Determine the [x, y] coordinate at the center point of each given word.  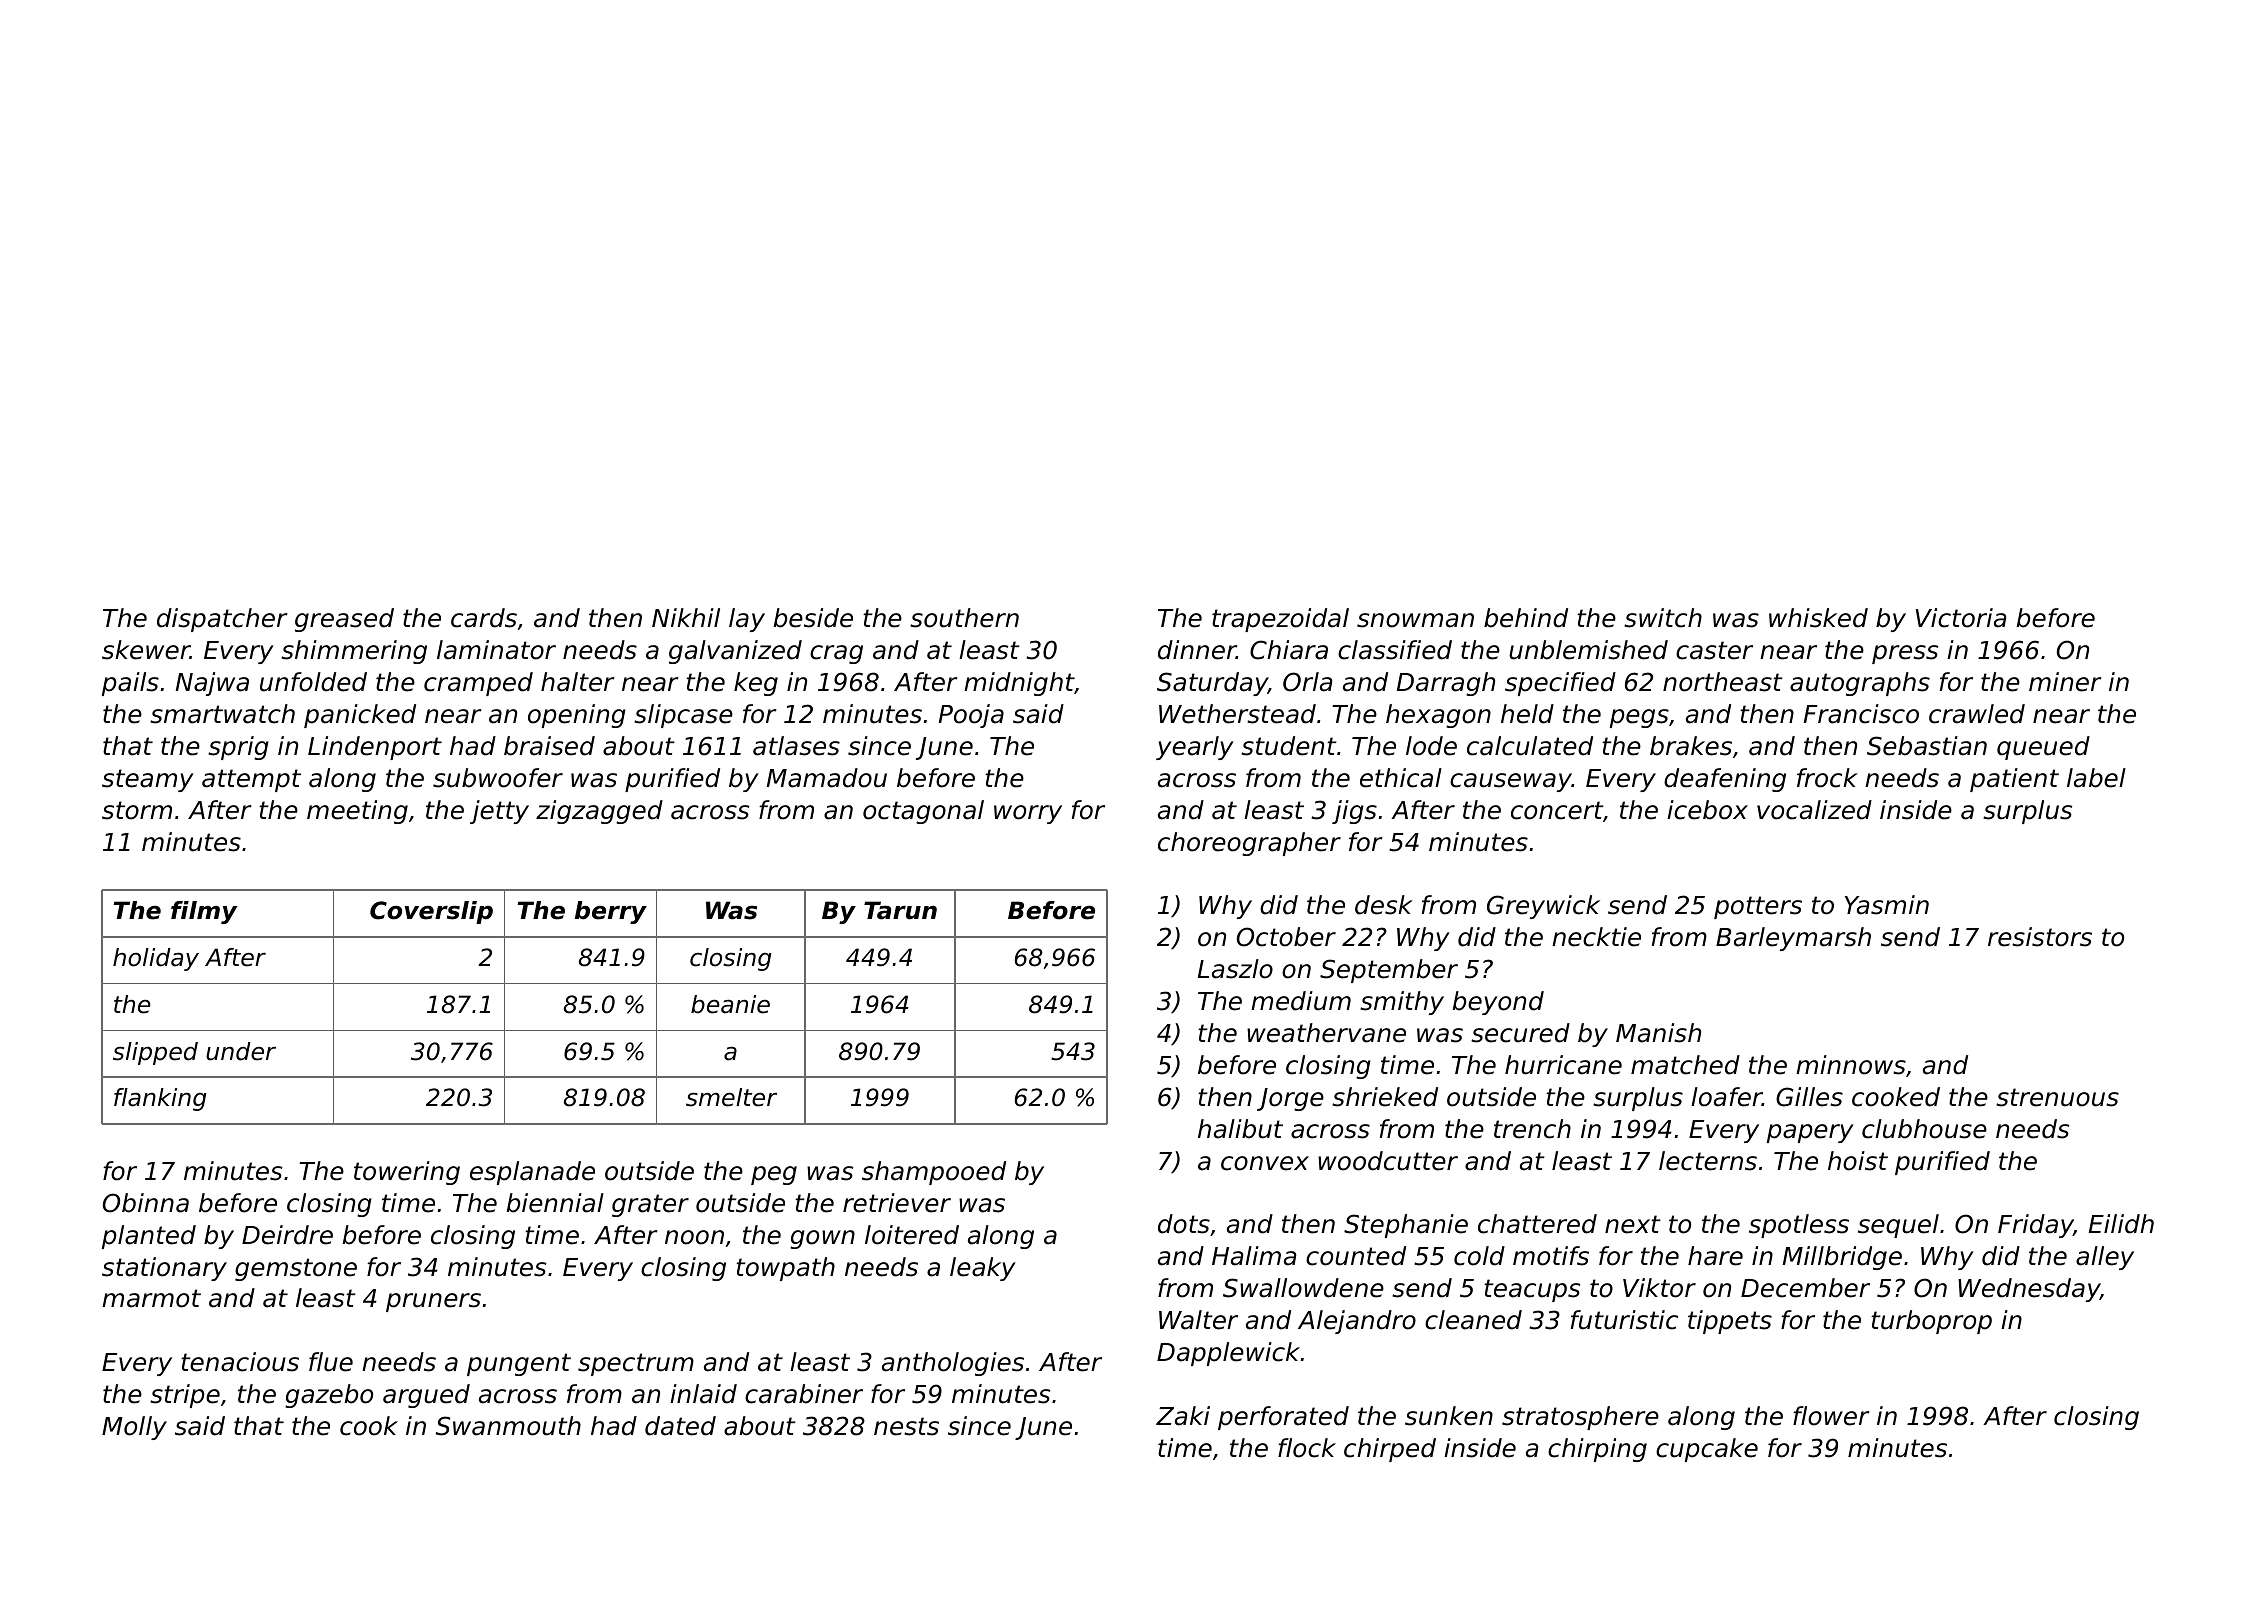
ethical [1401, 778]
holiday [156, 959]
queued [2043, 748]
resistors [2040, 937]
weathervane [1326, 1033]
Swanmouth [508, 1426]
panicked [360, 716]
